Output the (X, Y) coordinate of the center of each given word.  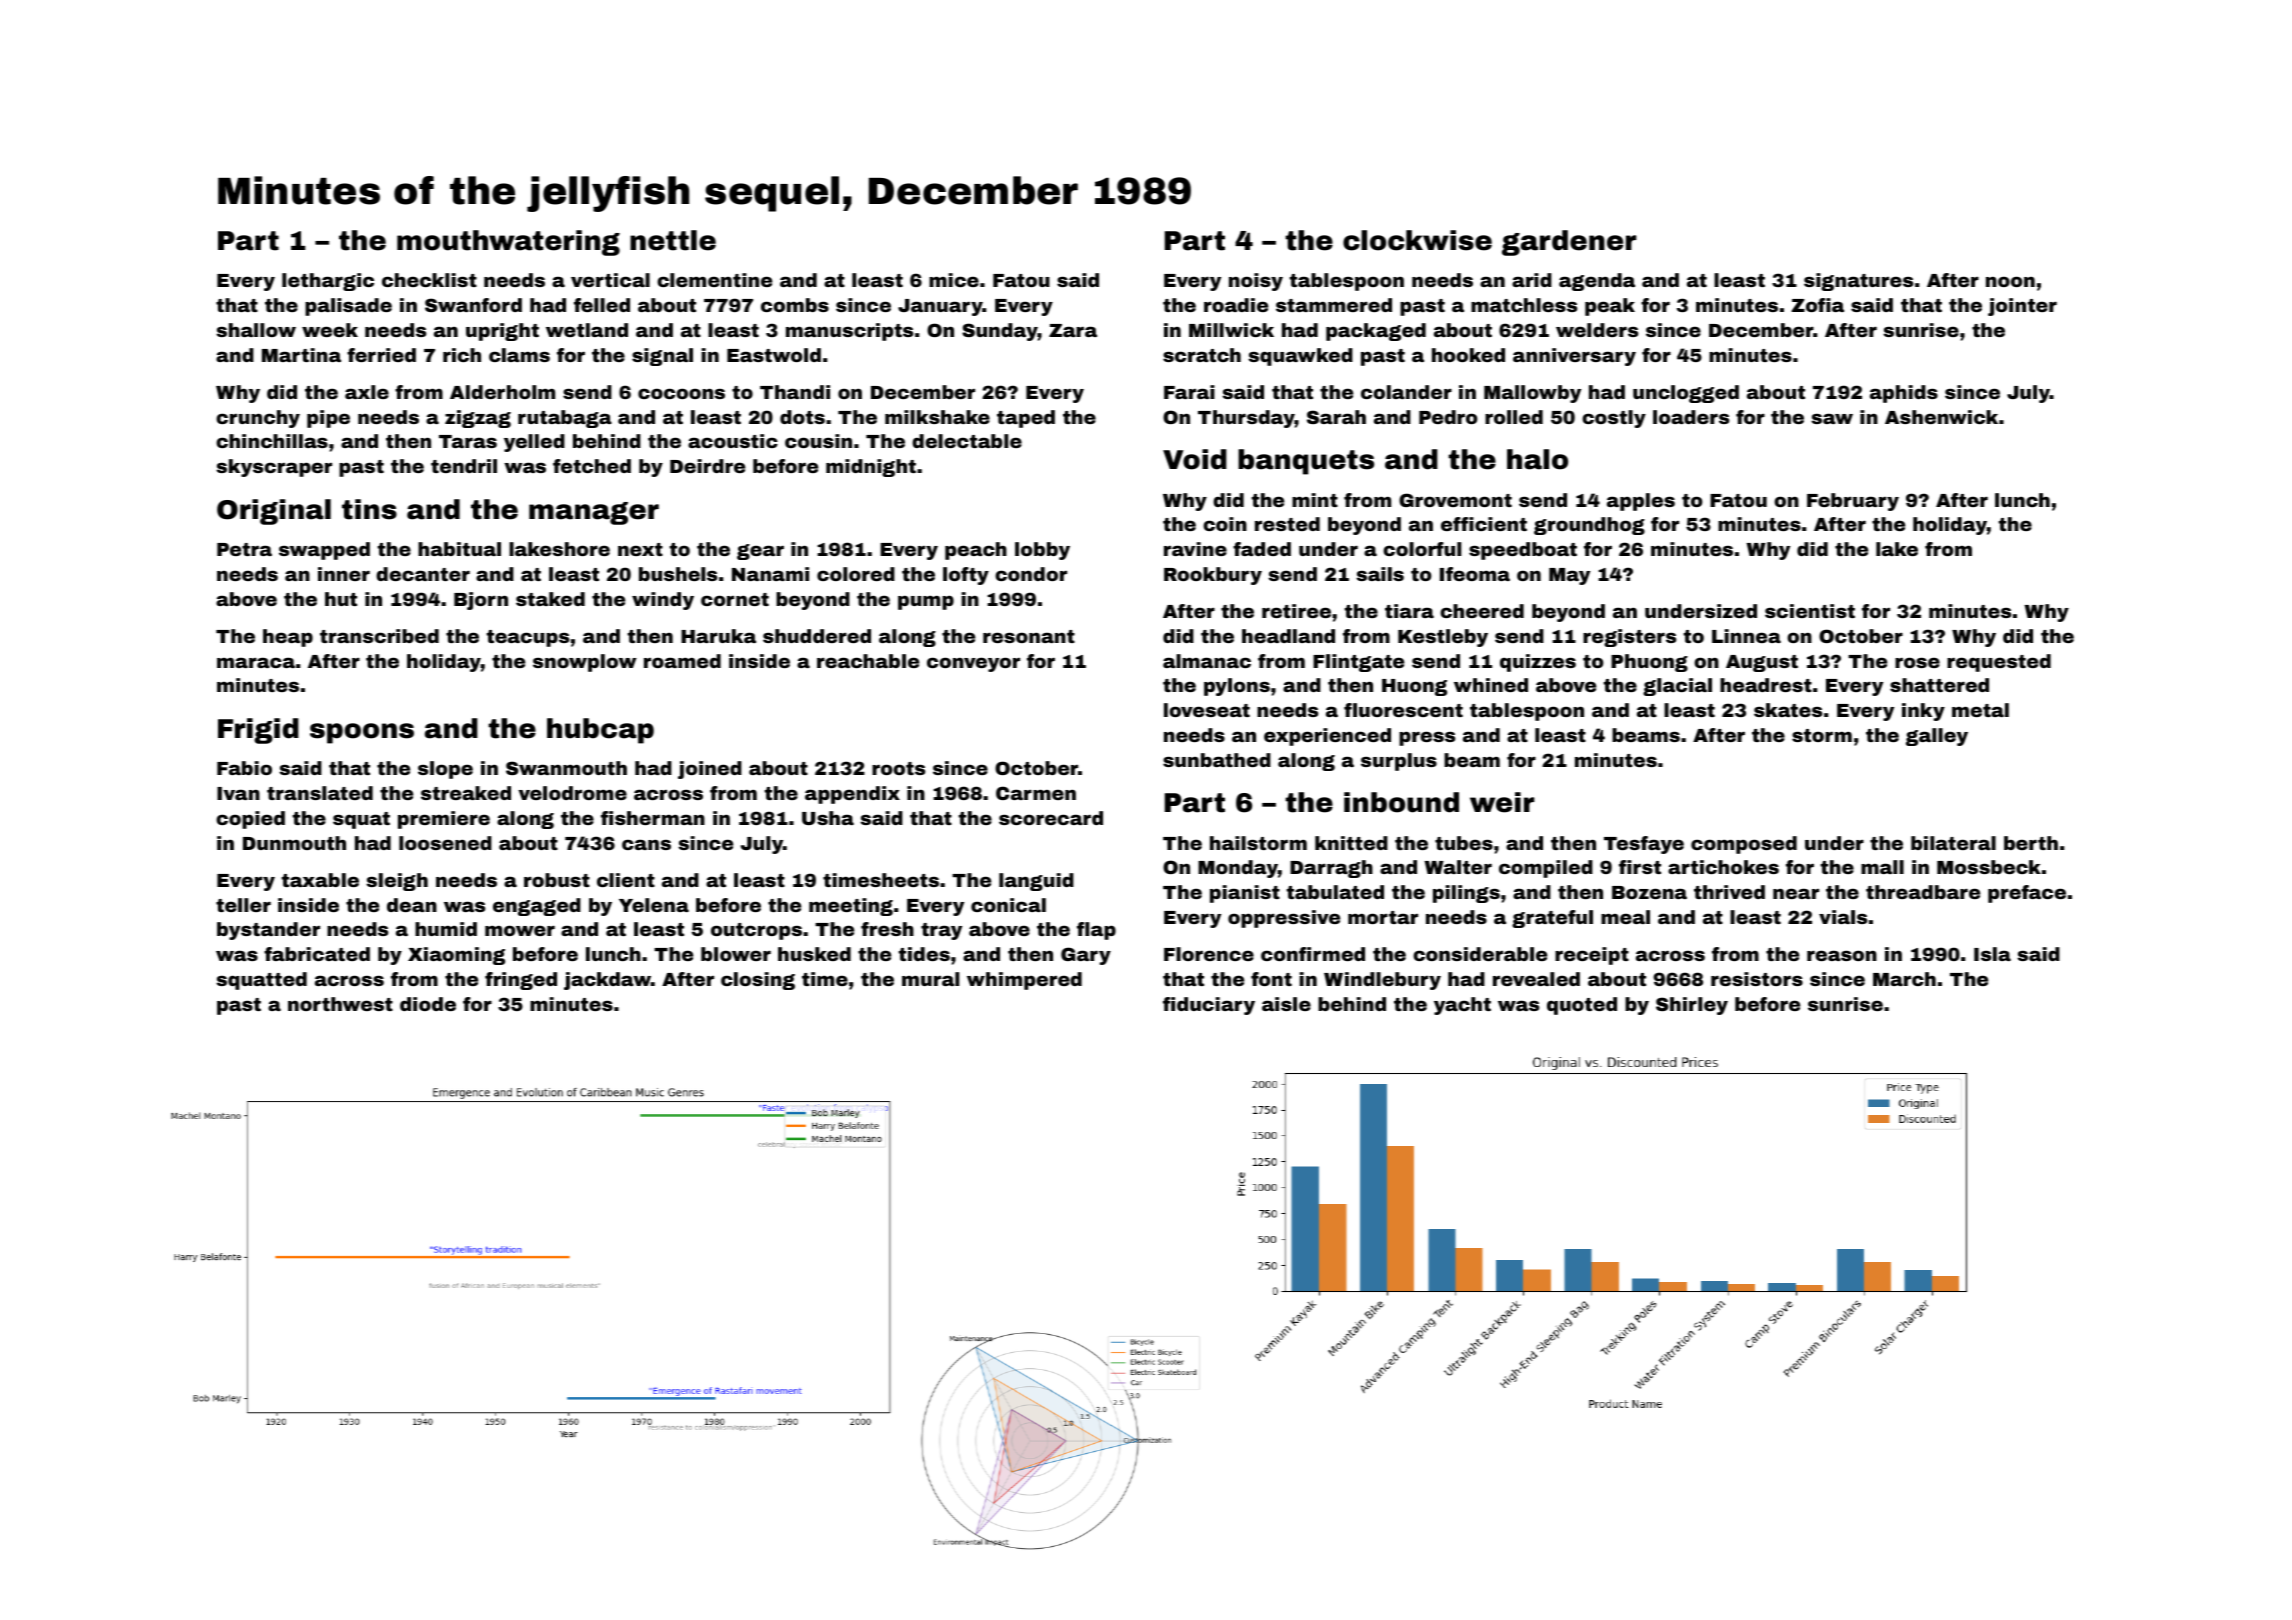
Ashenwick (1941, 417)
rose (1917, 662)
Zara (1073, 330)
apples (1641, 502)
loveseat (1207, 710)
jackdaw (607, 981)
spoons (362, 733)
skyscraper (274, 468)
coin (1225, 524)
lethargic (328, 282)
